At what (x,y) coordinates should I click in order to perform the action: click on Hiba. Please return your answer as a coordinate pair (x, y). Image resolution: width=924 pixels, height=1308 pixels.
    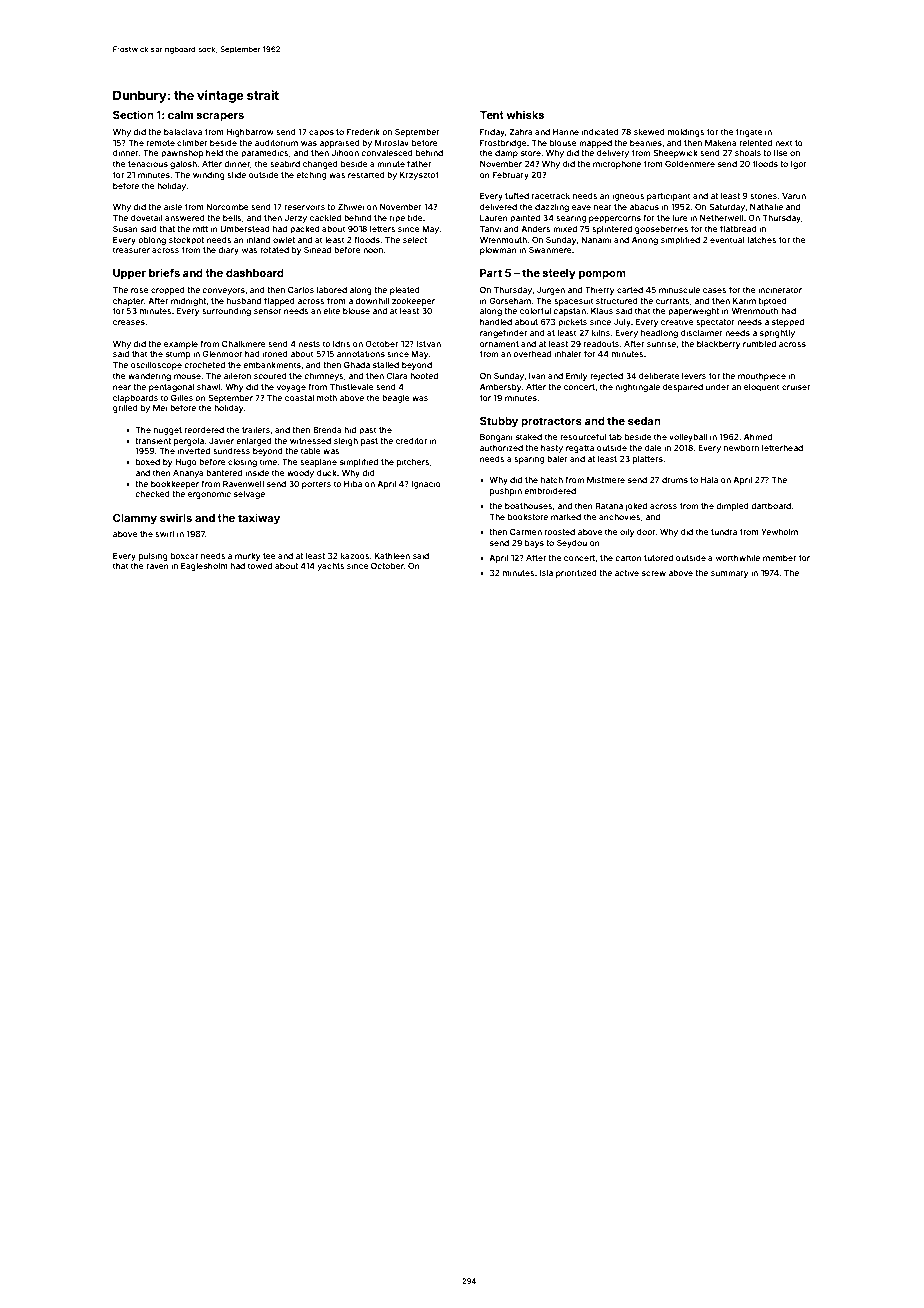
    Looking at the image, I should click on (353, 483).
